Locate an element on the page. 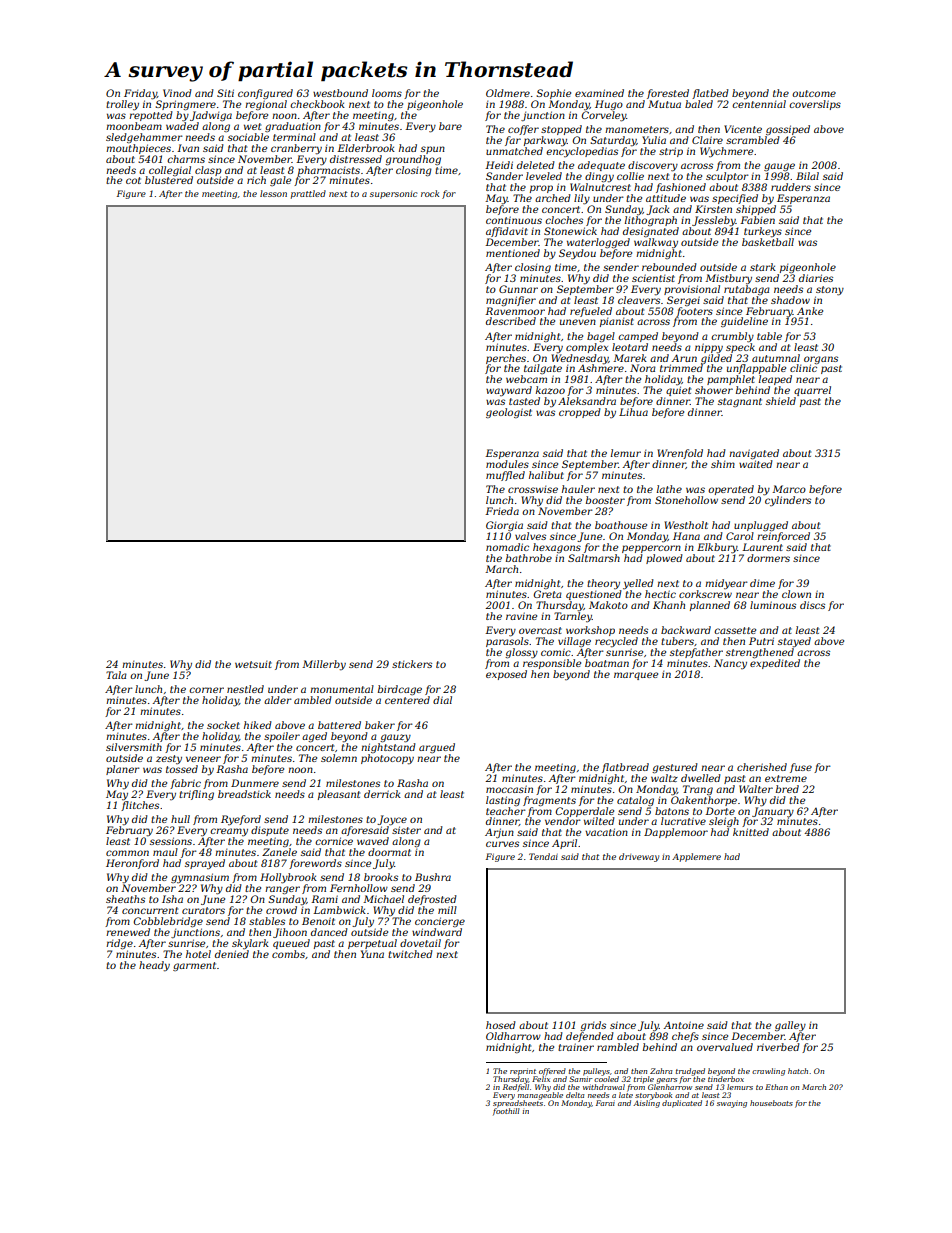 Image resolution: width=952 pixels, height=1233 pixels. muffled is located at coordinates (505, 476).
